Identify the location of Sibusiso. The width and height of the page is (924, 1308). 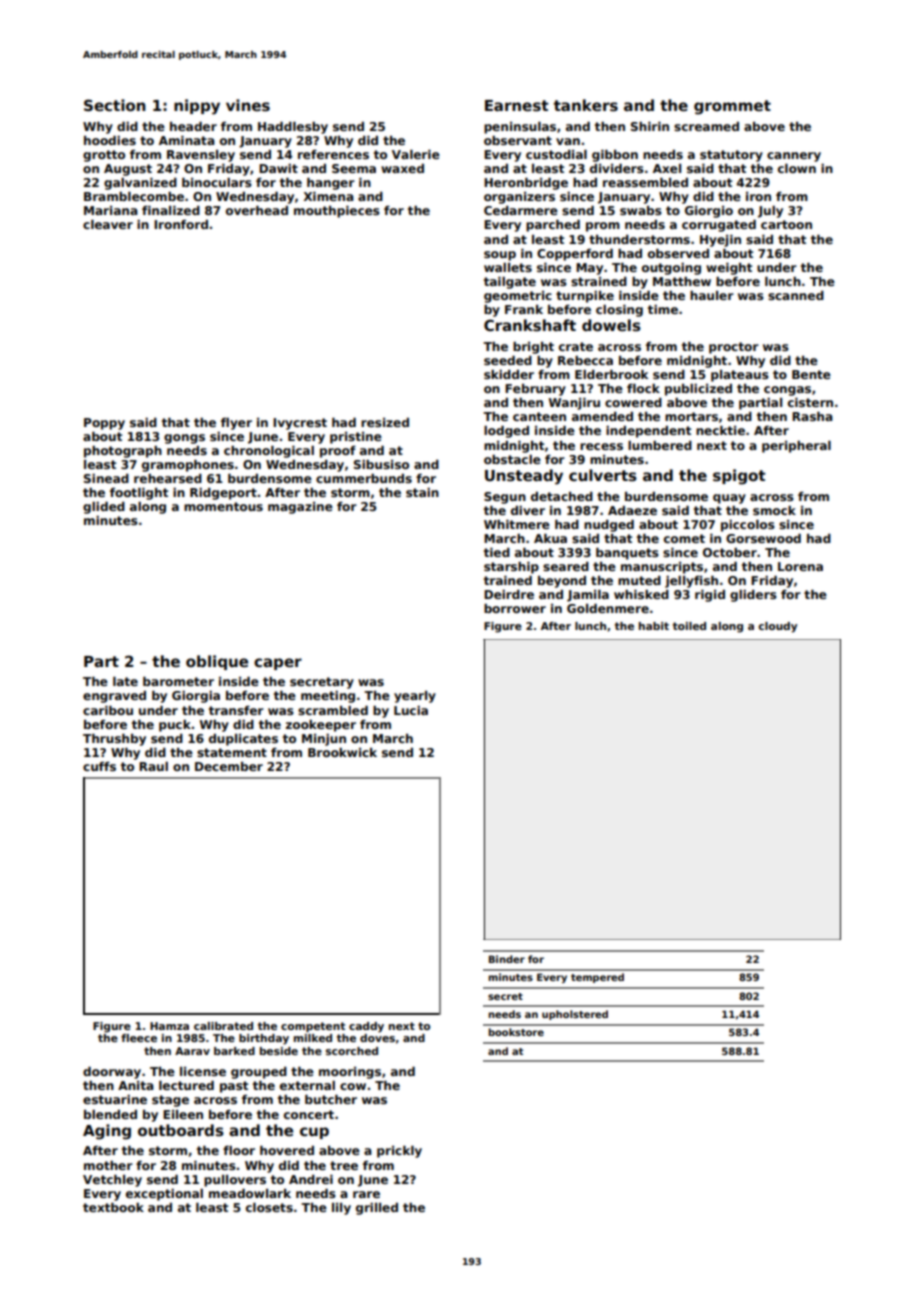
(381, 464).
